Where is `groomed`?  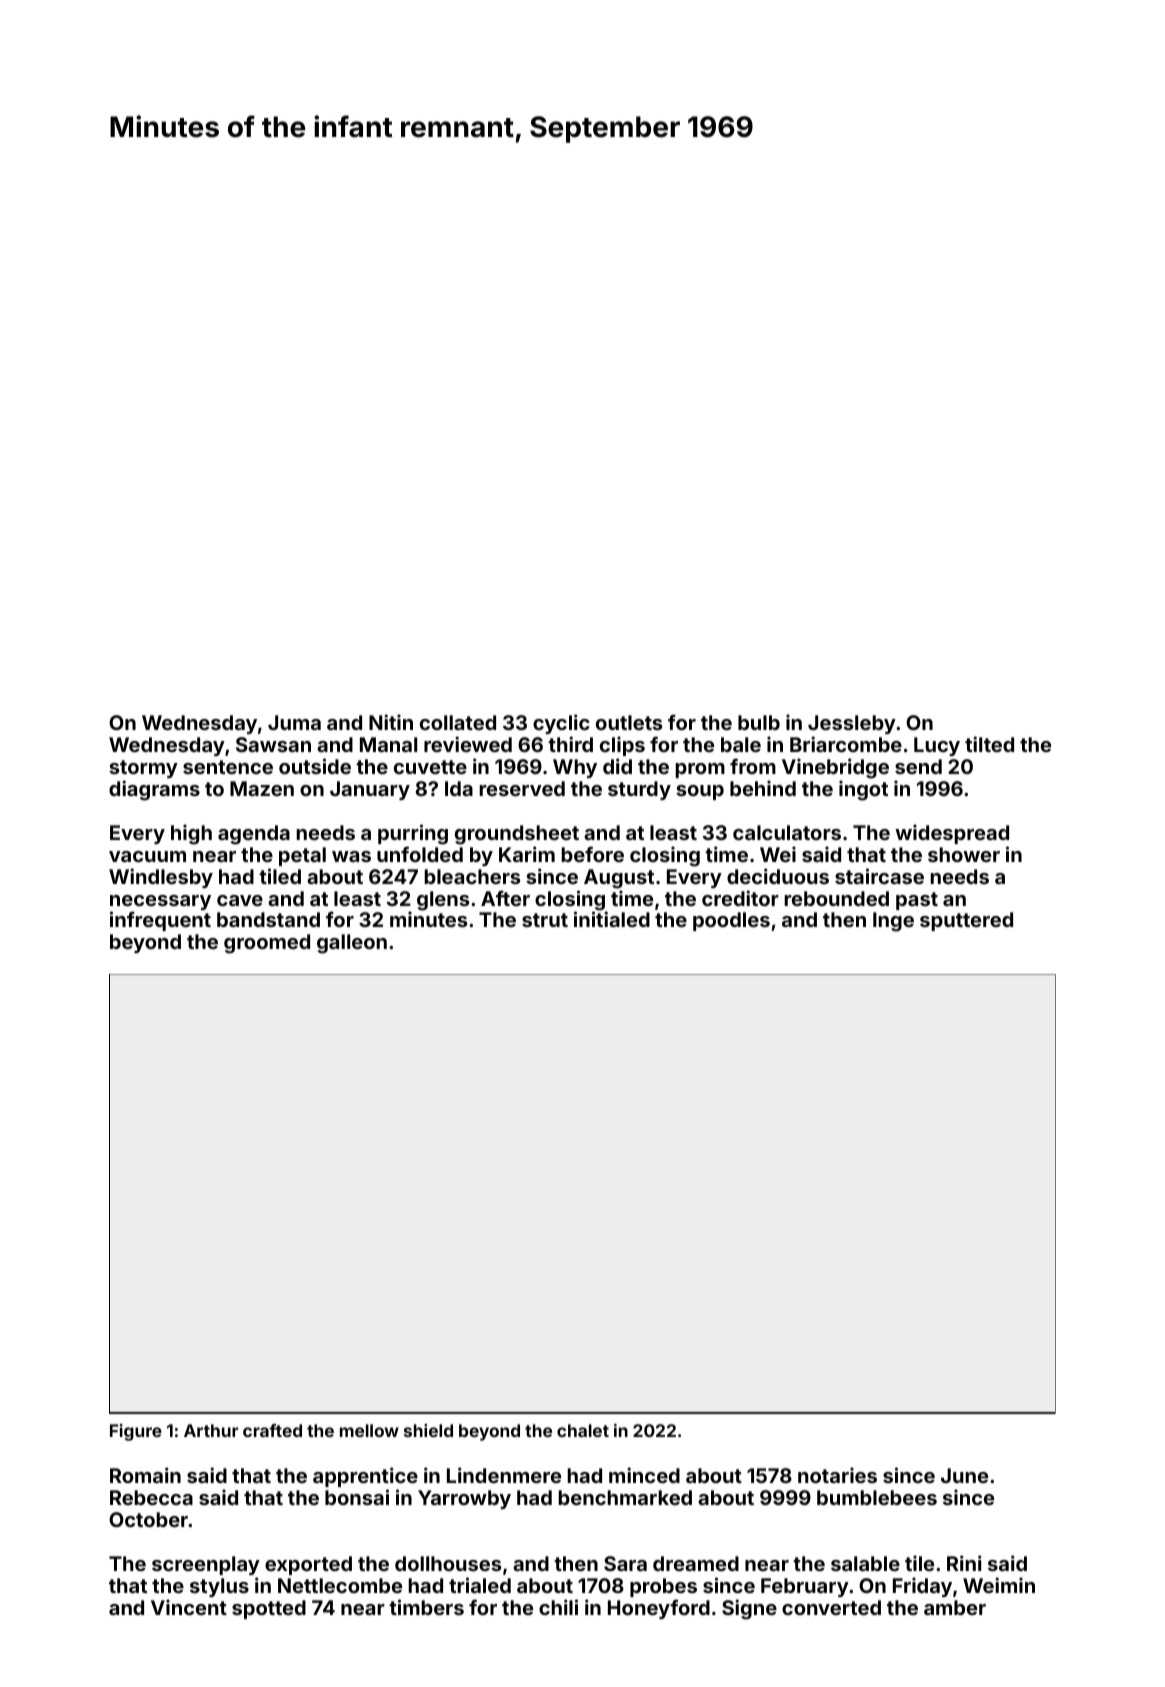
groomed is located at coordinates (267, 944).
